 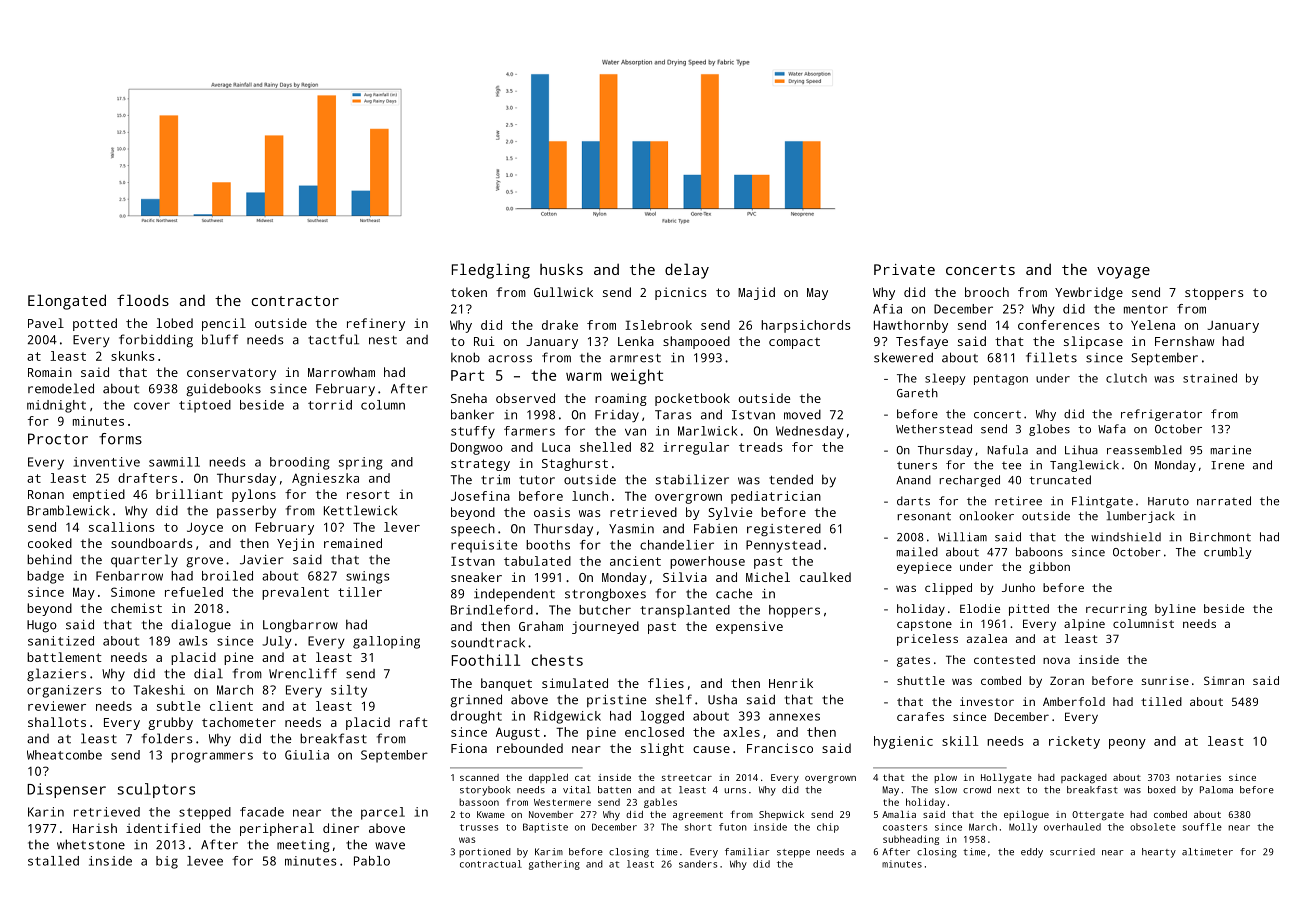 I want to click on strained, so click(x=1210, y=378).
